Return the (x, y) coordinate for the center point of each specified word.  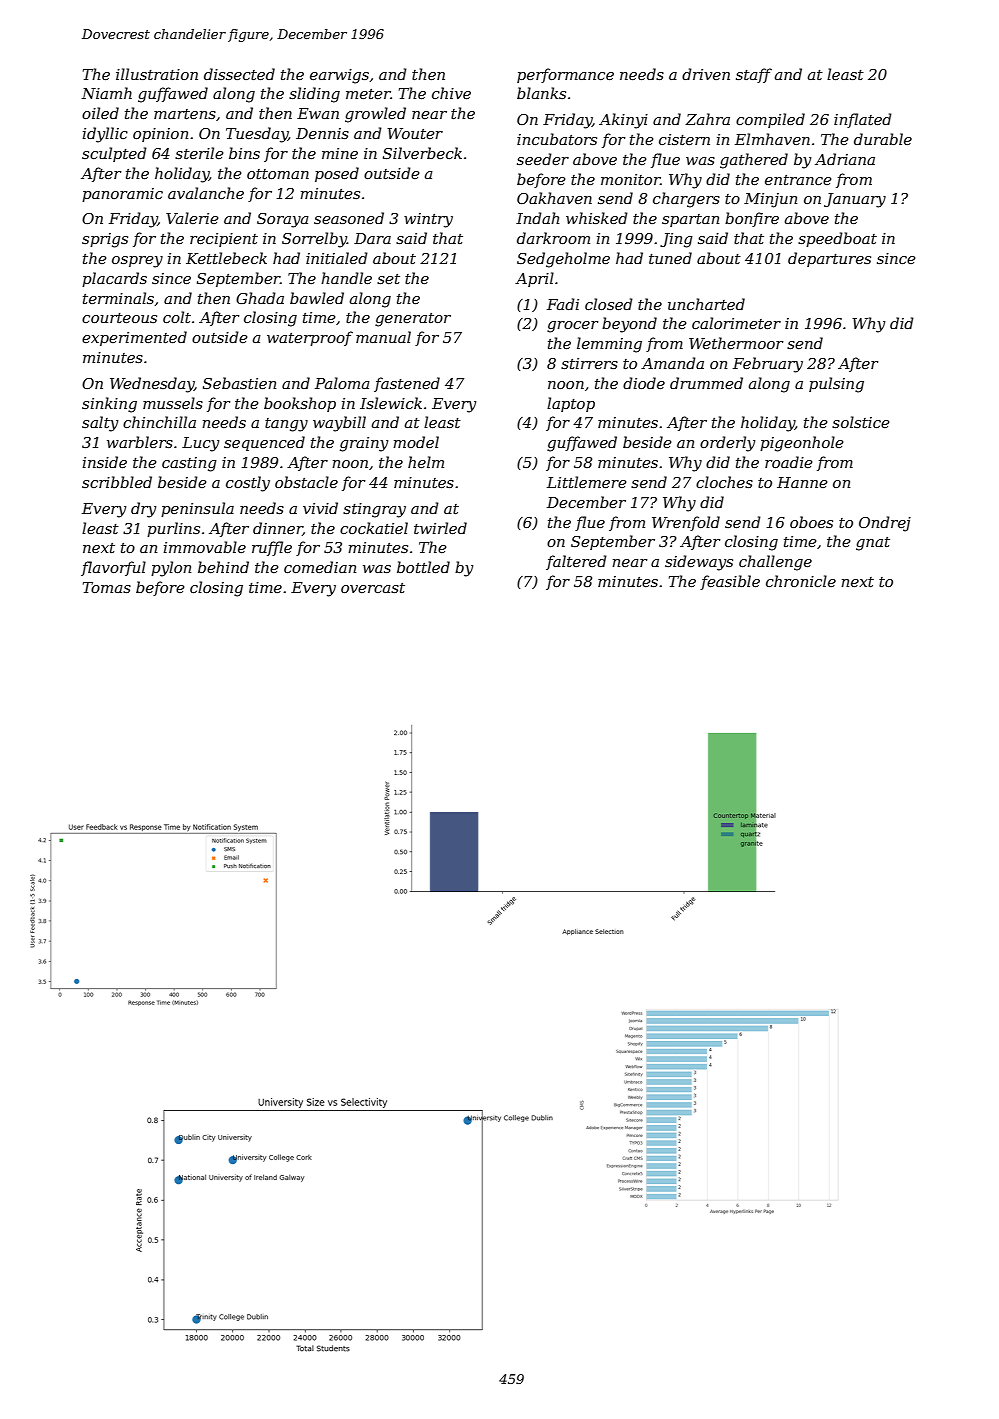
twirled (440, 528)
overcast (373, 588)
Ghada (260, 298)
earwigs (339, 76)
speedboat (837, 239)
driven (706, 74)
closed (609, 304)
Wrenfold (686, 523)
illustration (157, 74)
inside (105, 462)
